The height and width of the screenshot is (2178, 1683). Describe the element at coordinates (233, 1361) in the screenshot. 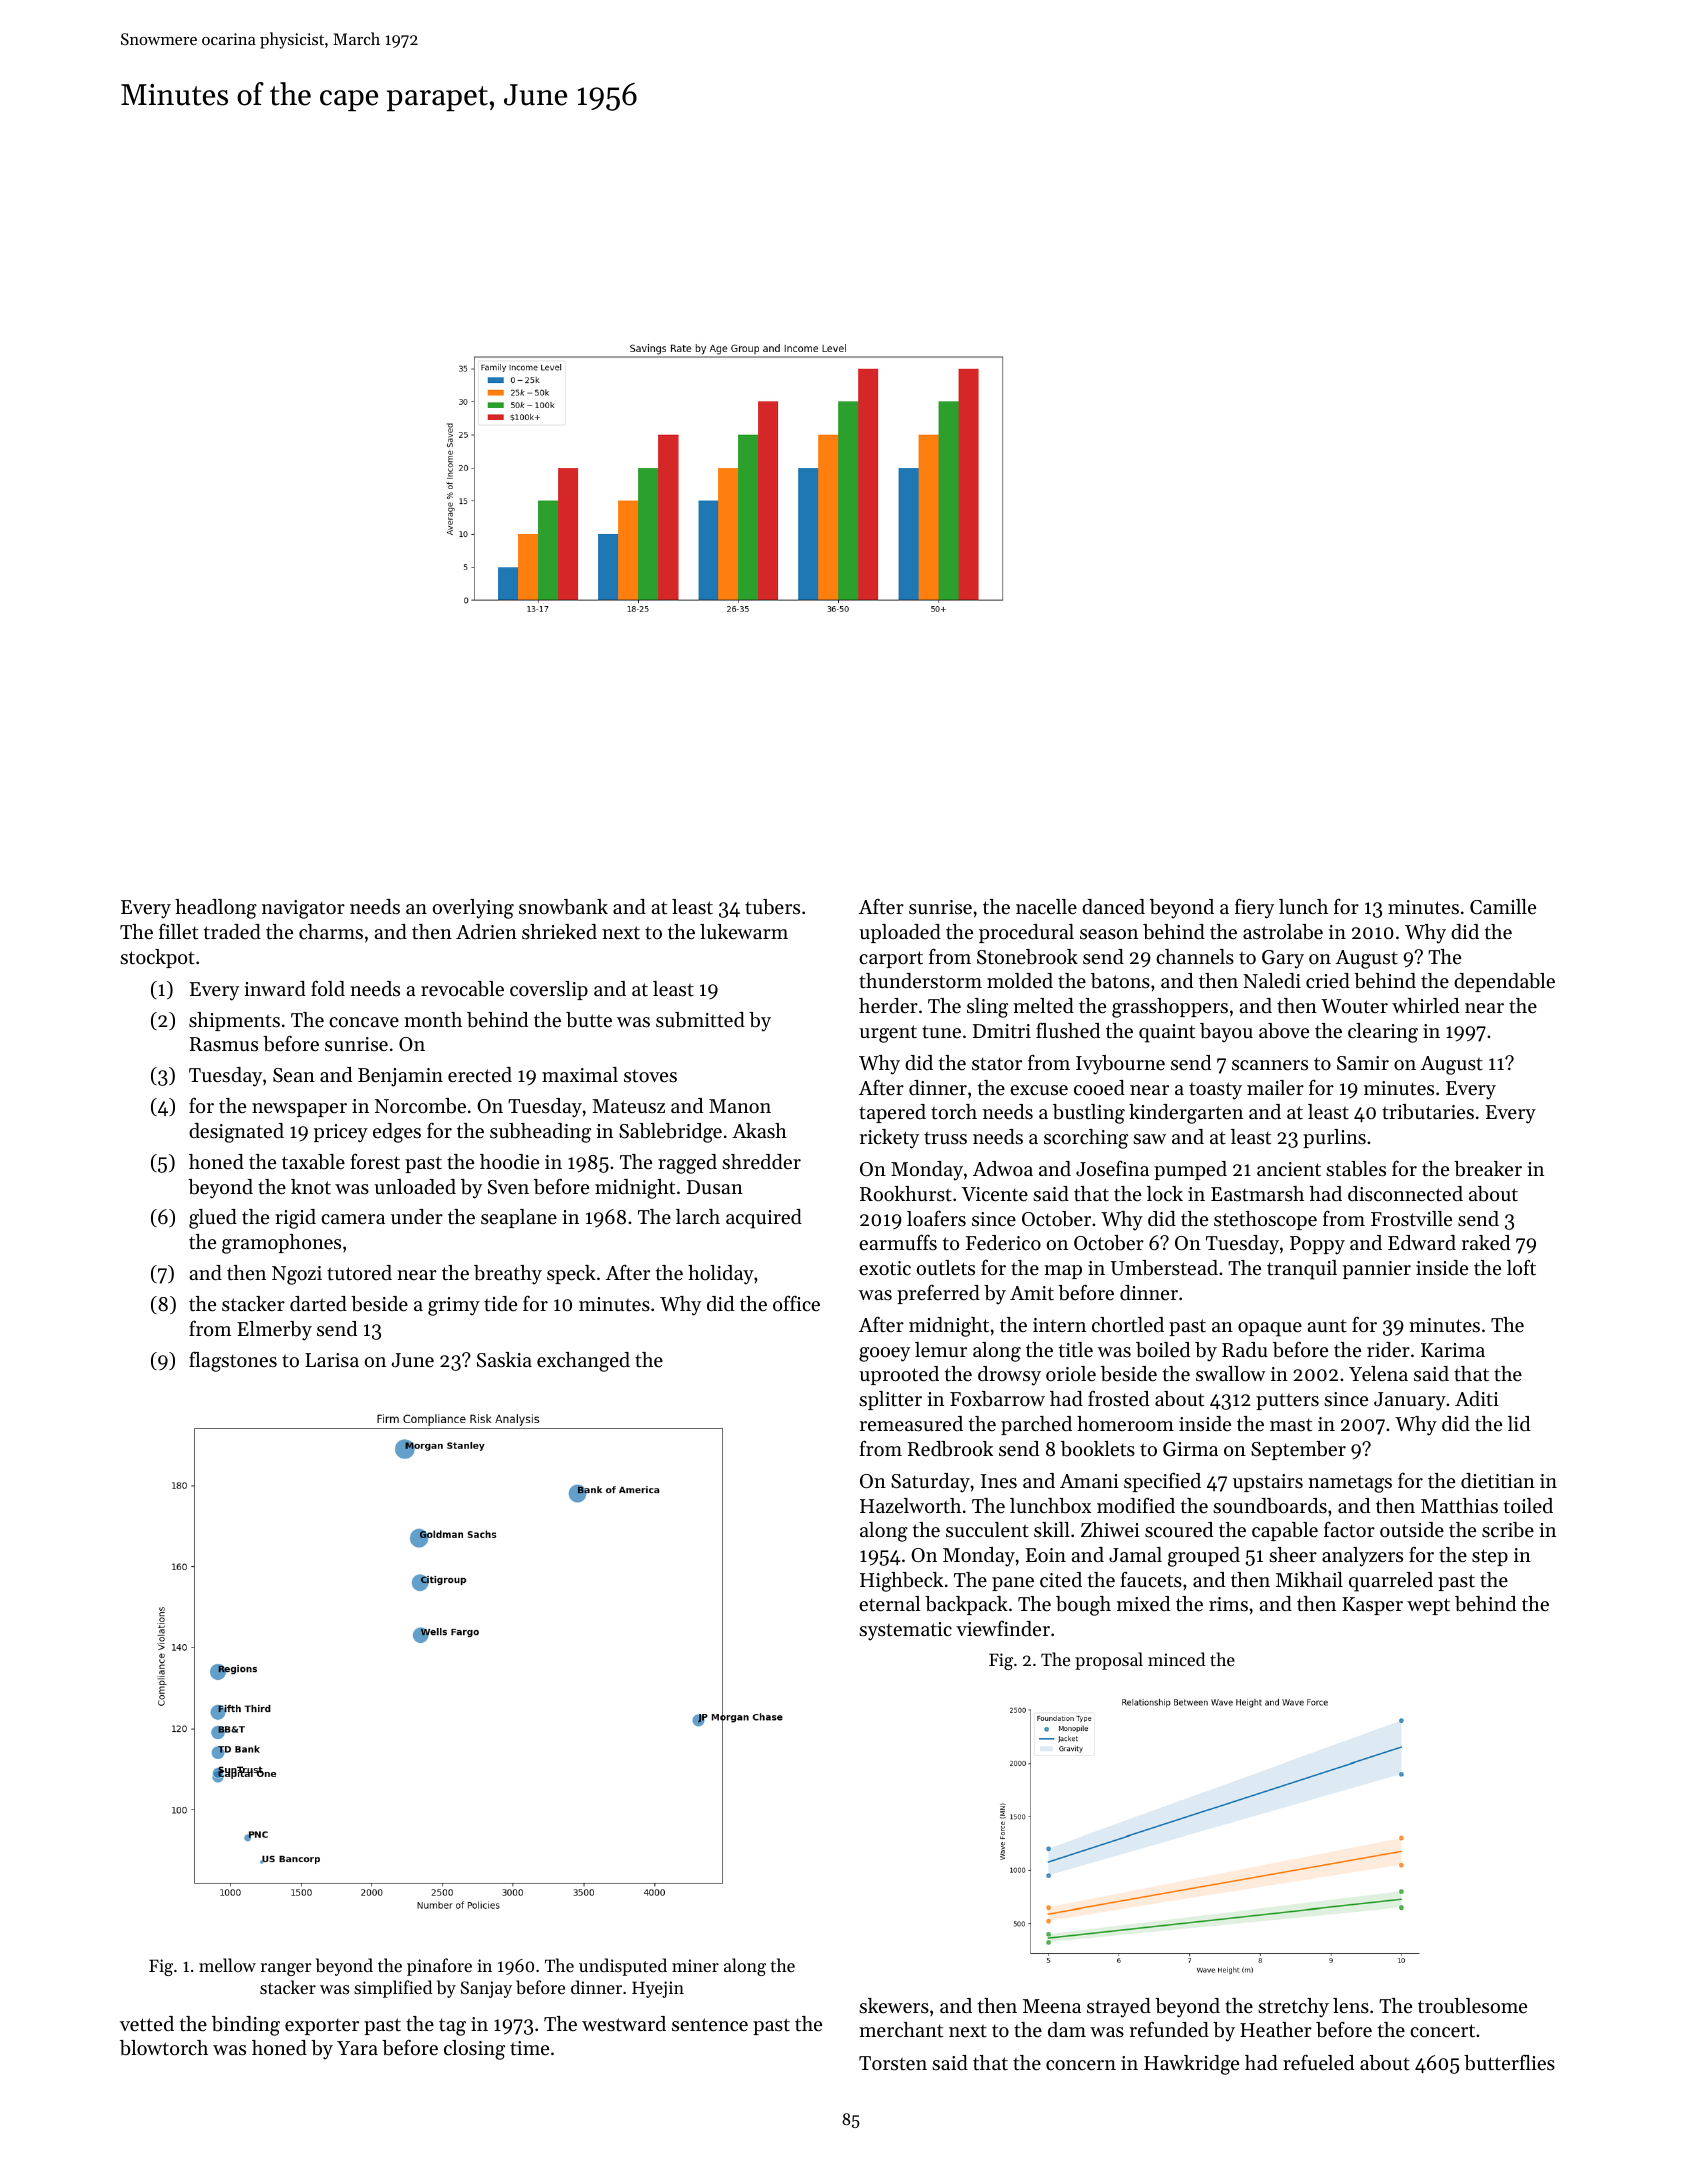

I see `flagstones` at that location.
